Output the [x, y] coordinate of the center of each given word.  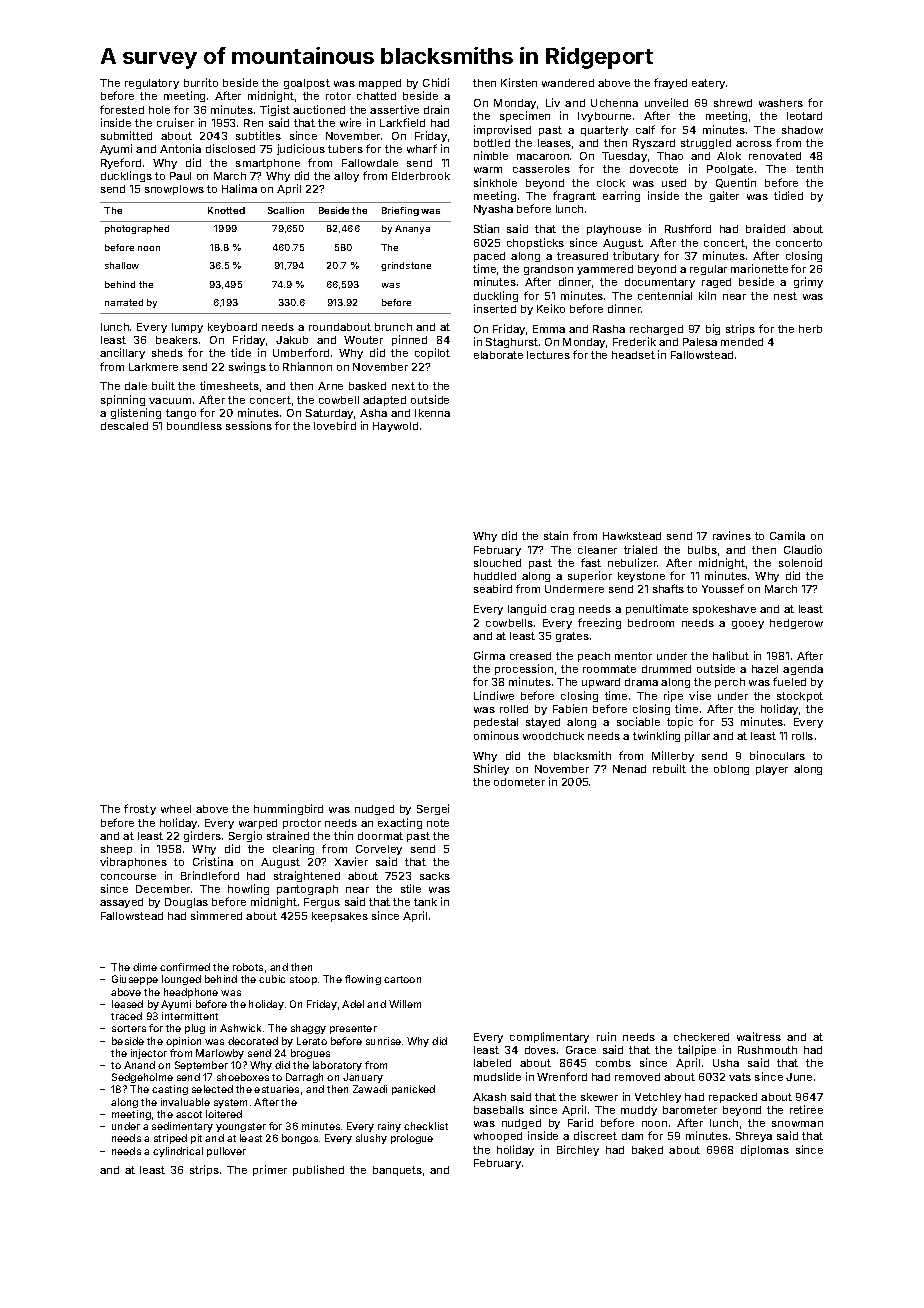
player [772, 770]
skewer [599, 1097]
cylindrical [178, 1152]
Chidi [436, 82]
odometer [519, 782]
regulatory [152, 84]
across [754, 144]
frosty [140, 809]
